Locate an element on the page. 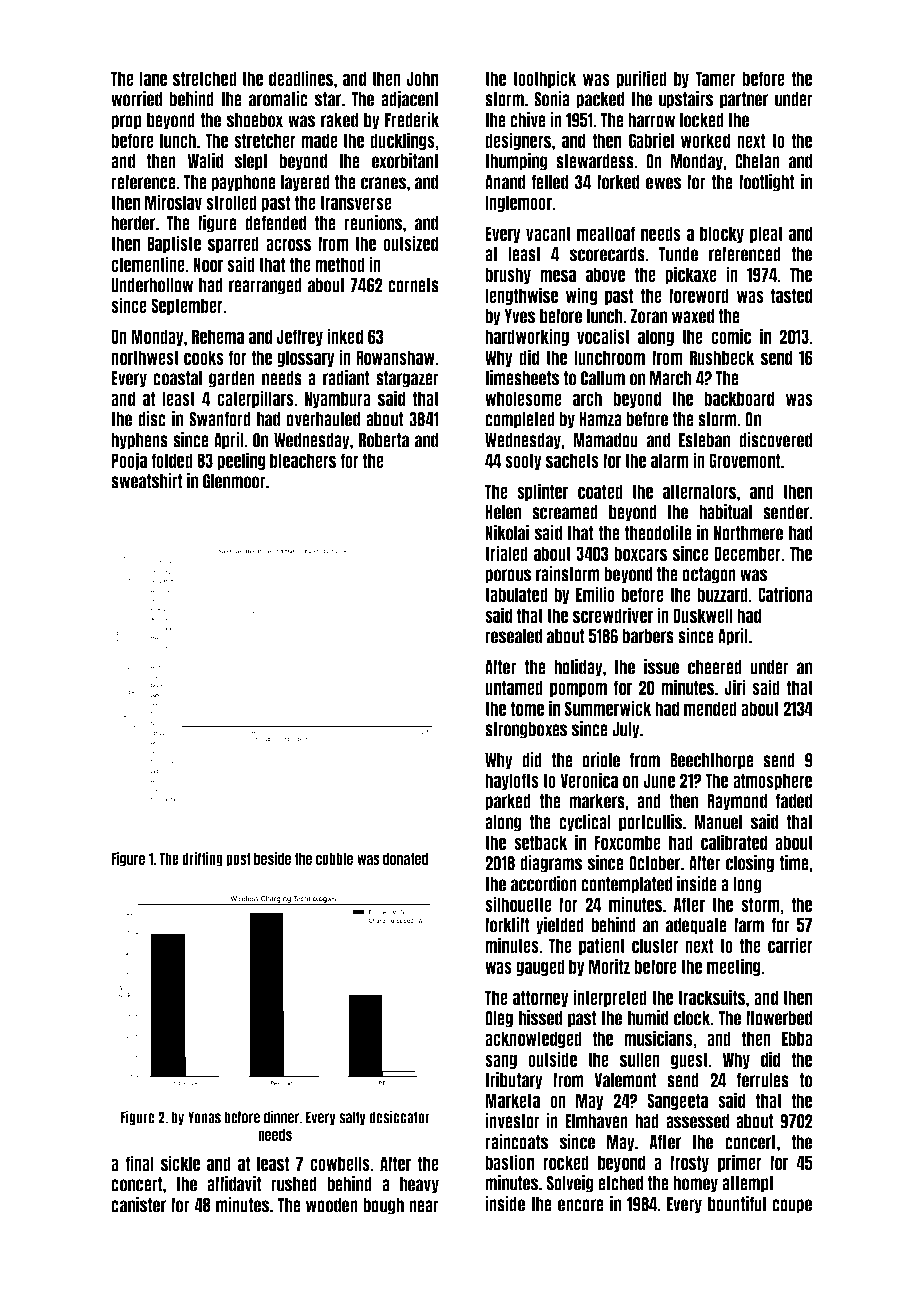 This page has height=1311, width=924. affidavit is located at coordinates (234, 1184).
